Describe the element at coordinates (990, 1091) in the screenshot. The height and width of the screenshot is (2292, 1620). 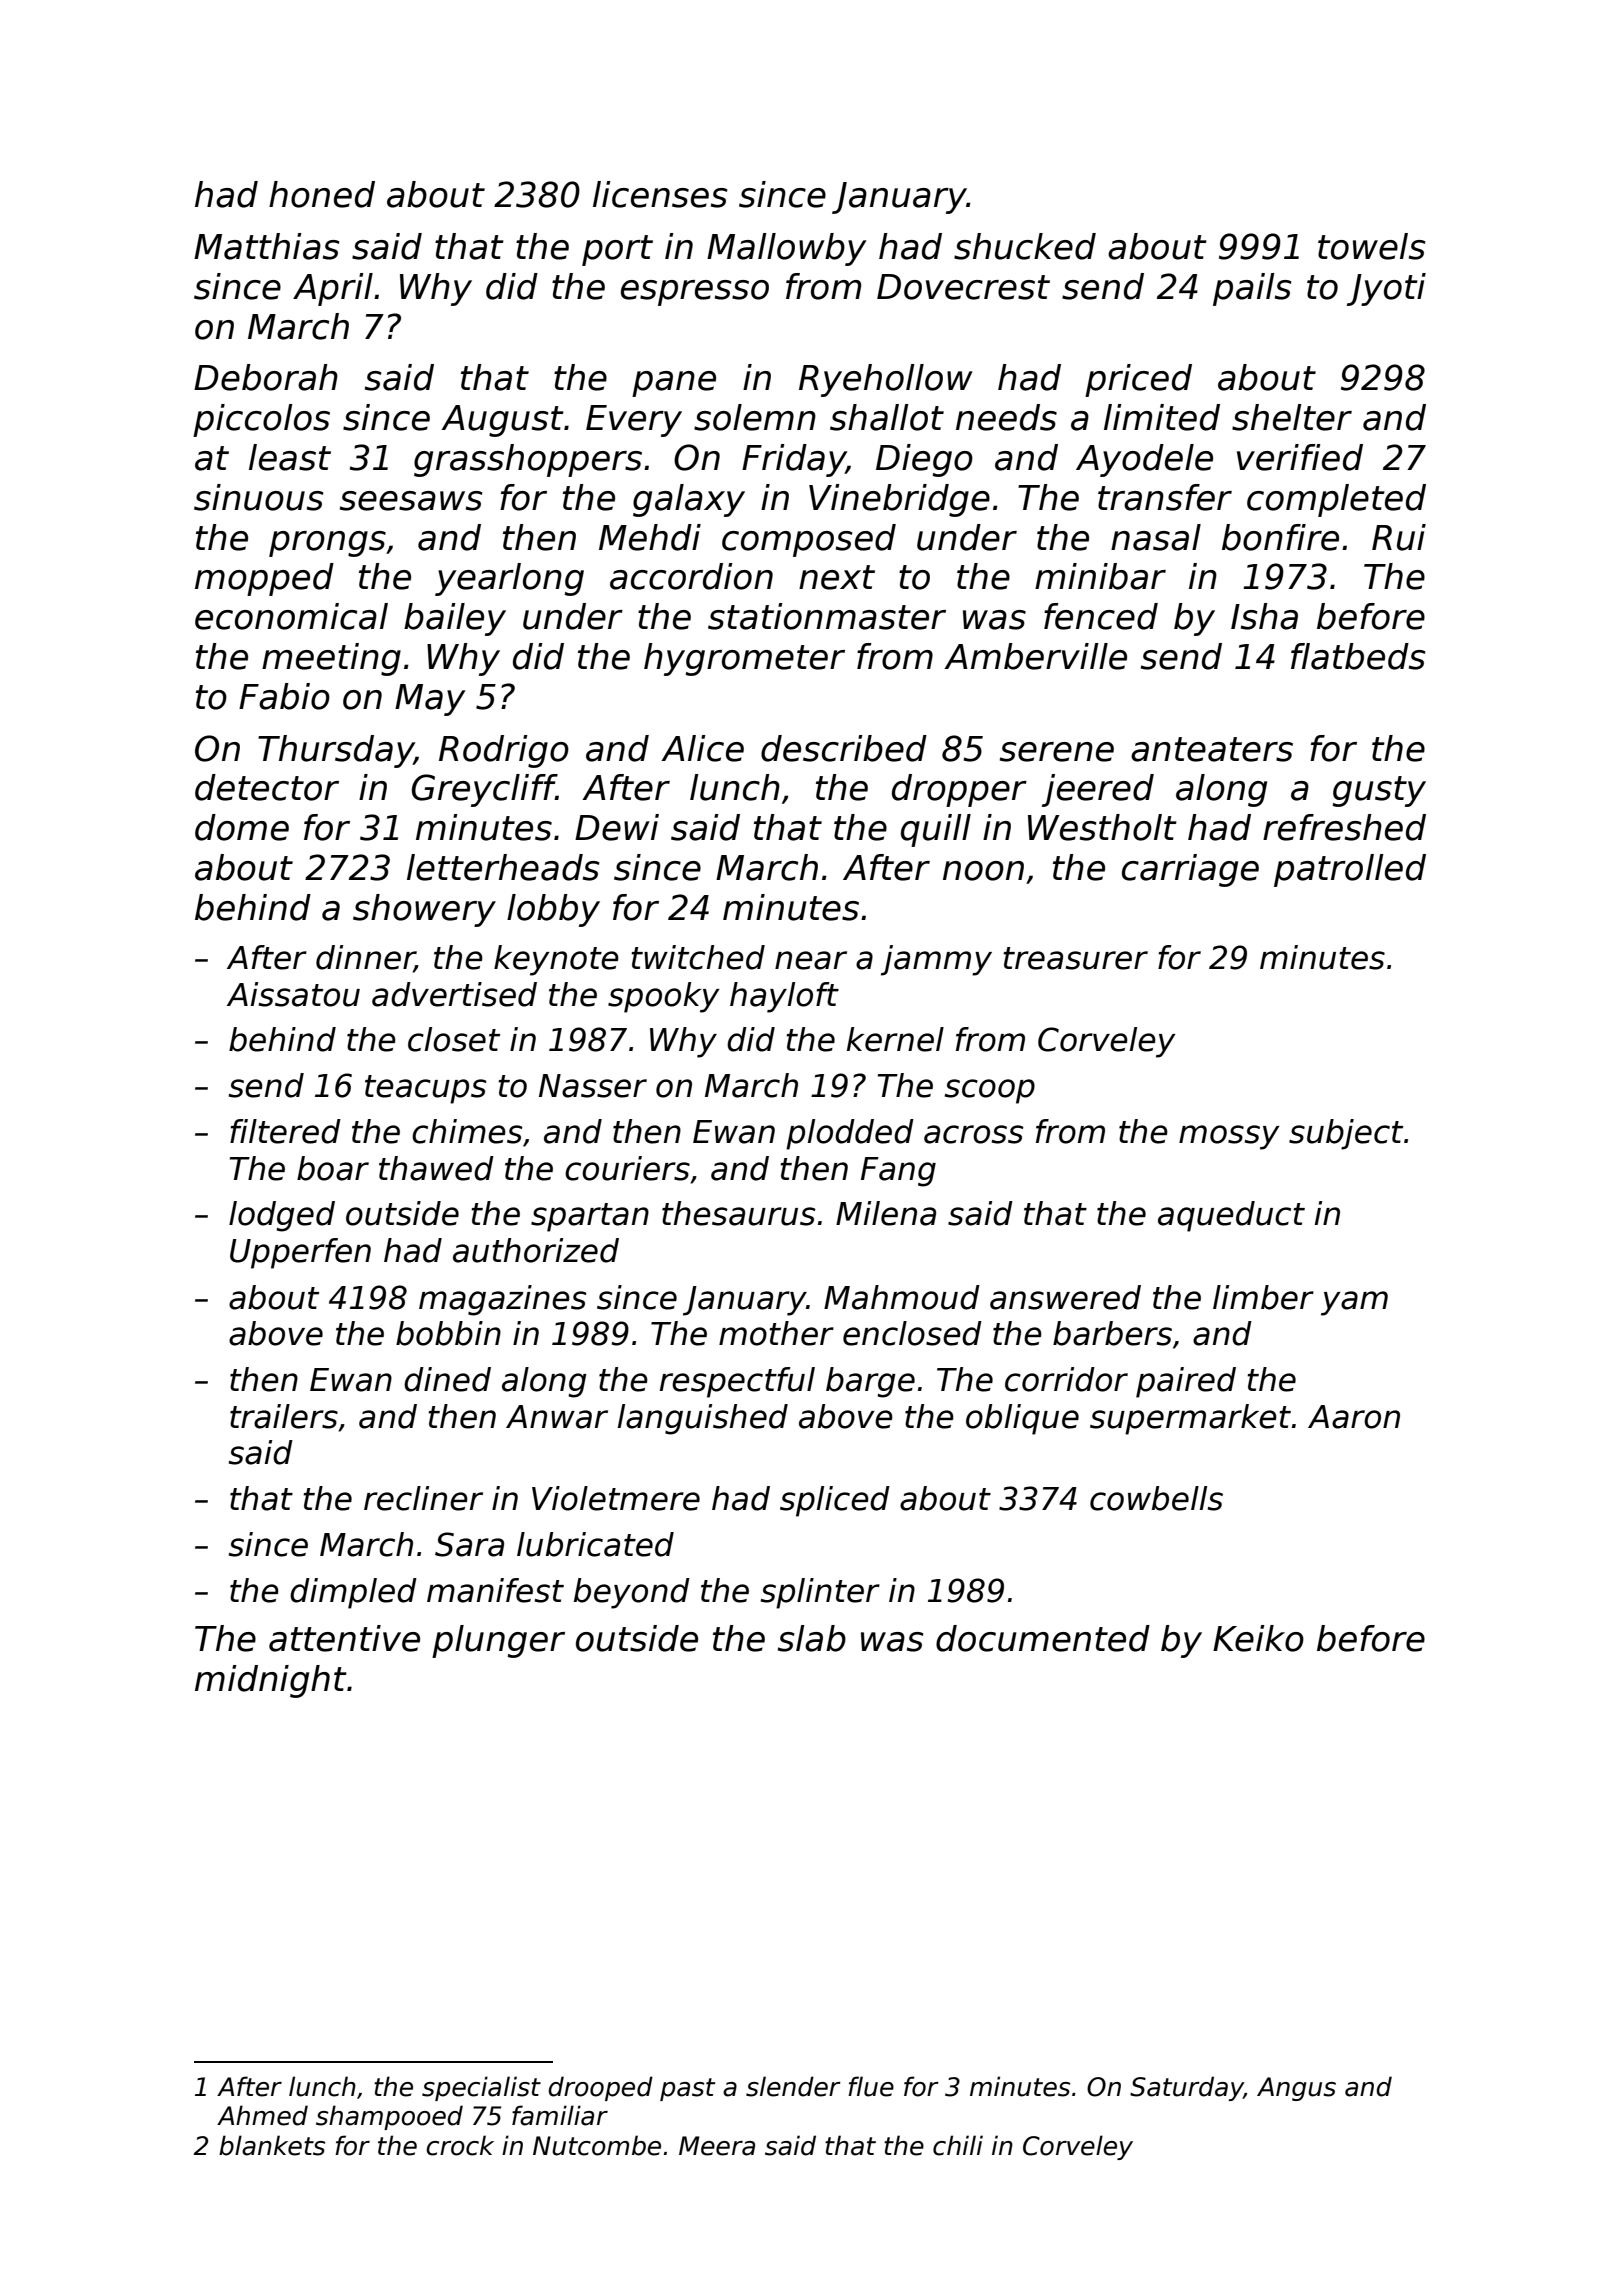
I see `scoop` at that location.
